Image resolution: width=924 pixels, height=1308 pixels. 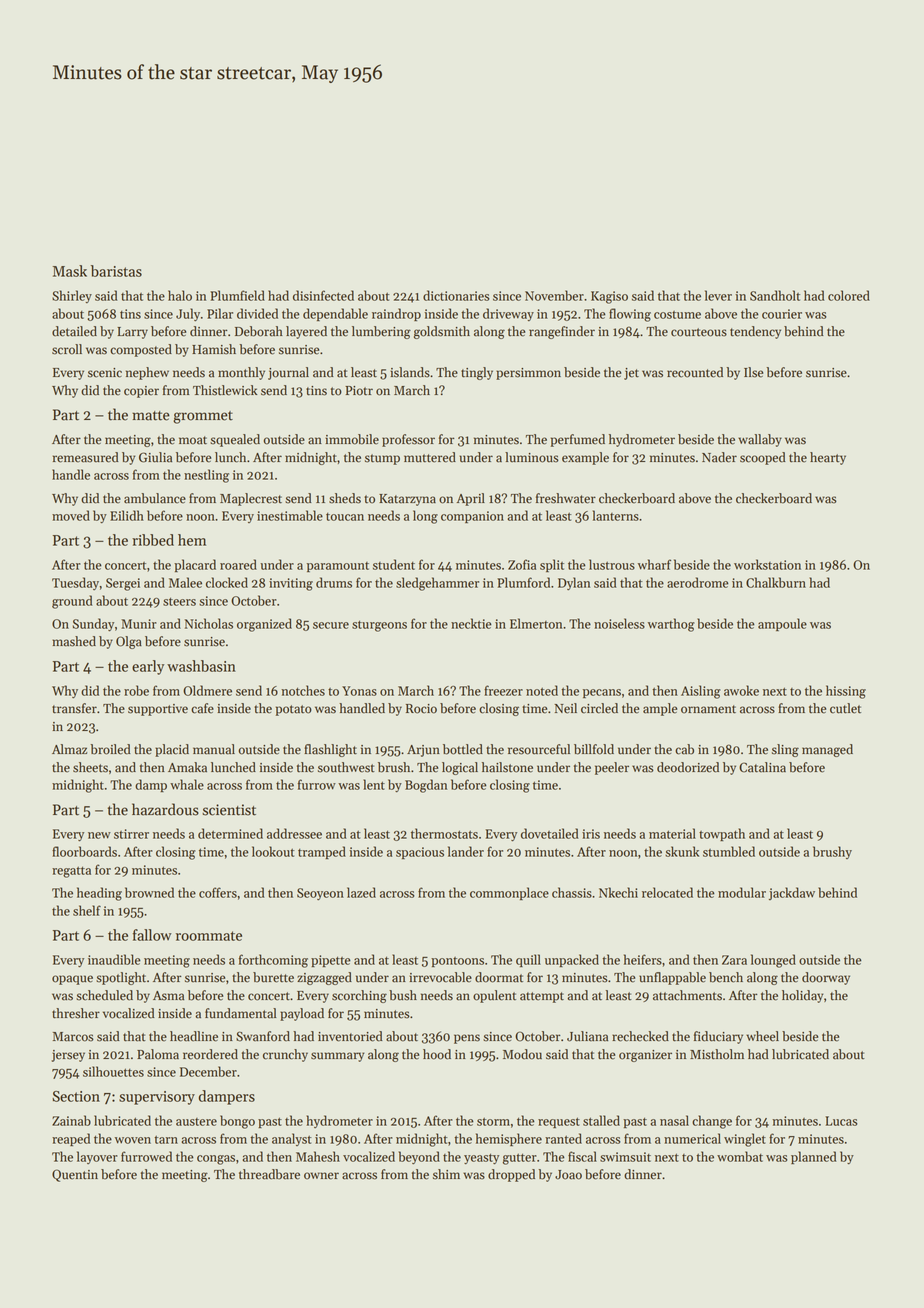 I want to click on sheets, so click(x=90, y=767).
